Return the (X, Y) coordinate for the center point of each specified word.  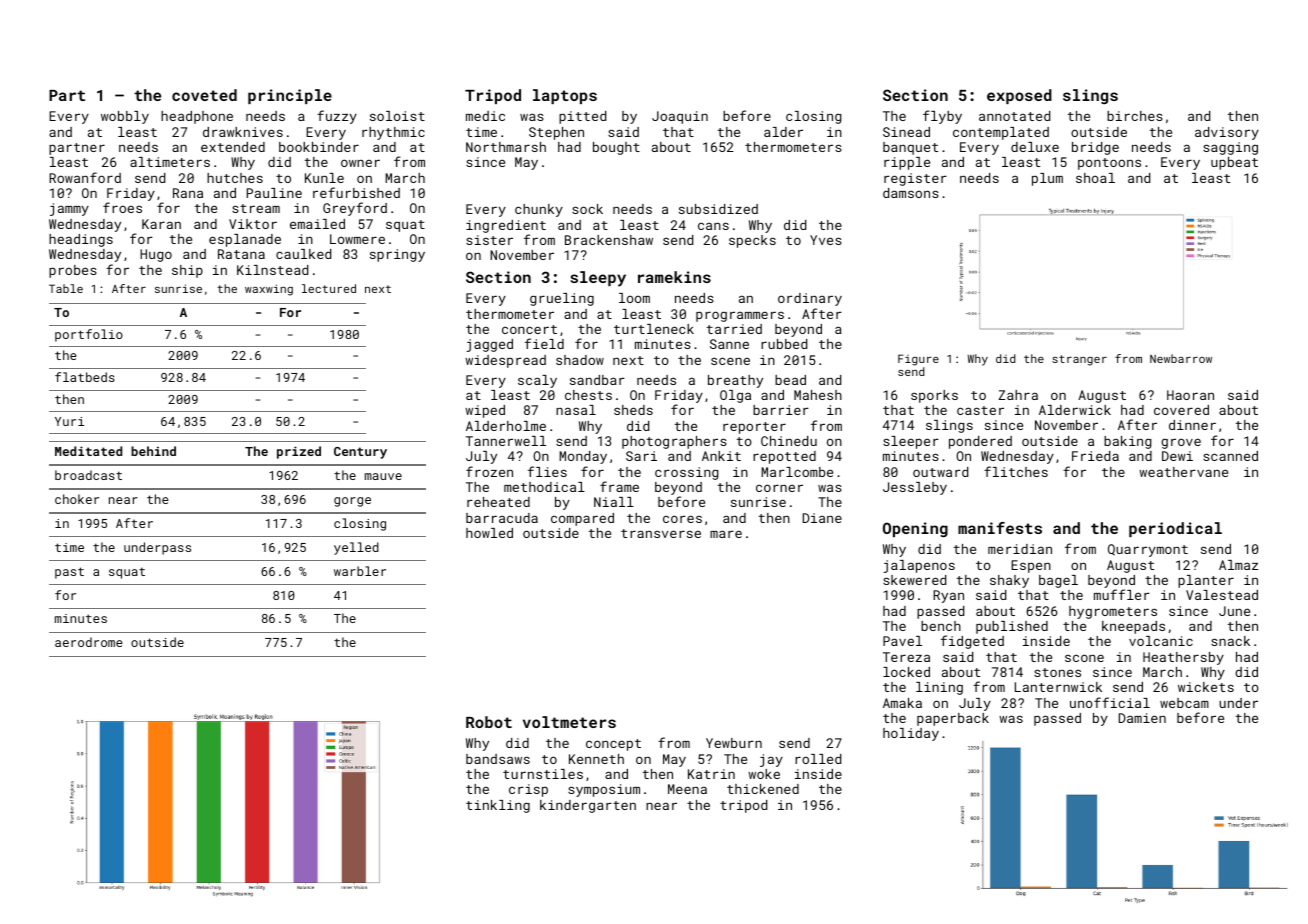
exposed (1019, 96)
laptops (565, 96)
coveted (204, 95)
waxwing (269, 290)
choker (77, 499)
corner (779, 488)
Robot (489, 722)
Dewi (1177, 456)
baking (1127, 442)
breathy (735, 381)
